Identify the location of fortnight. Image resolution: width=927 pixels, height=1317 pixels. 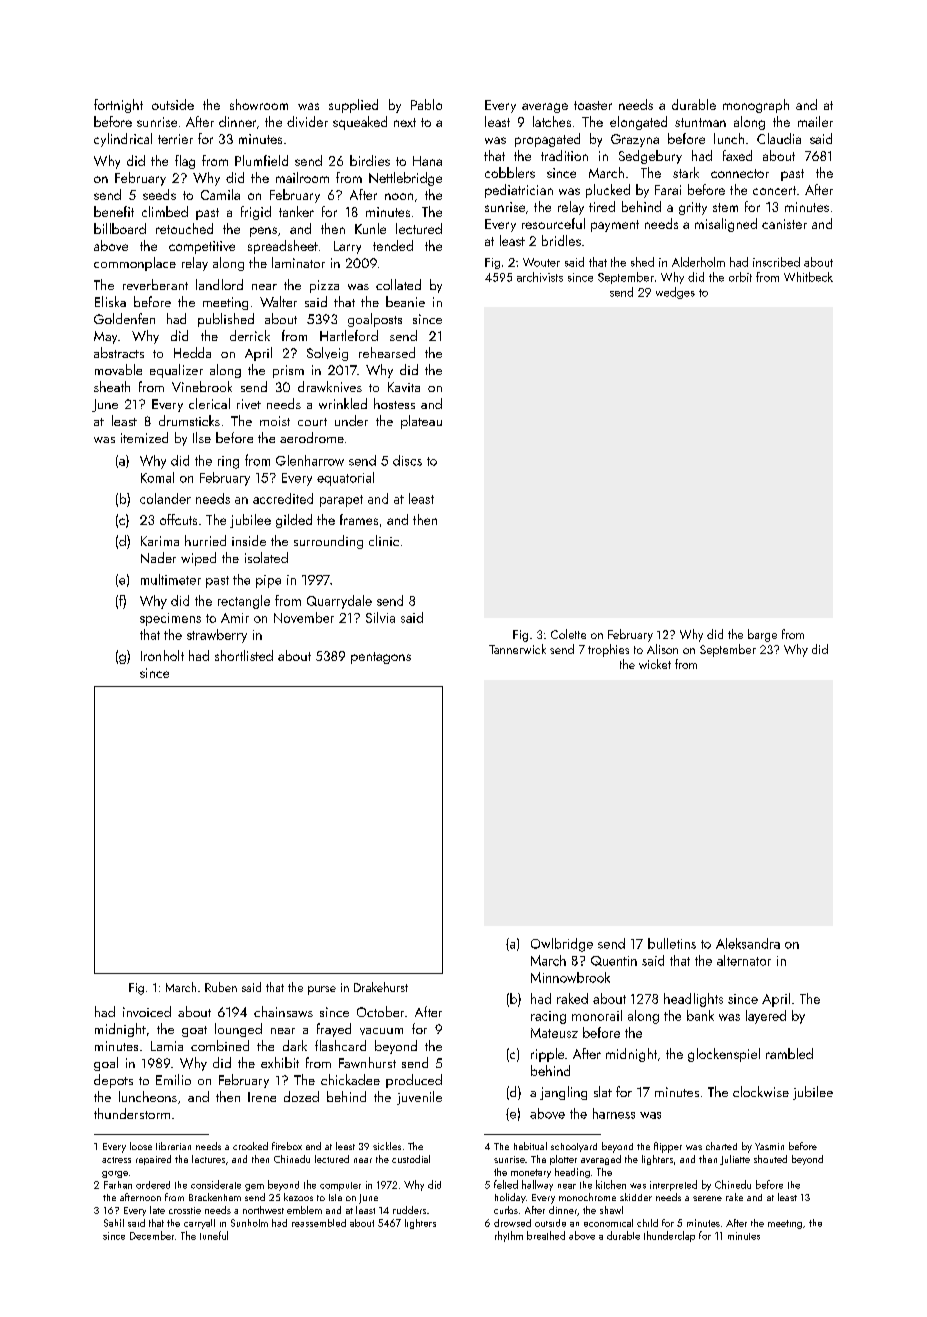
(118, 106).
